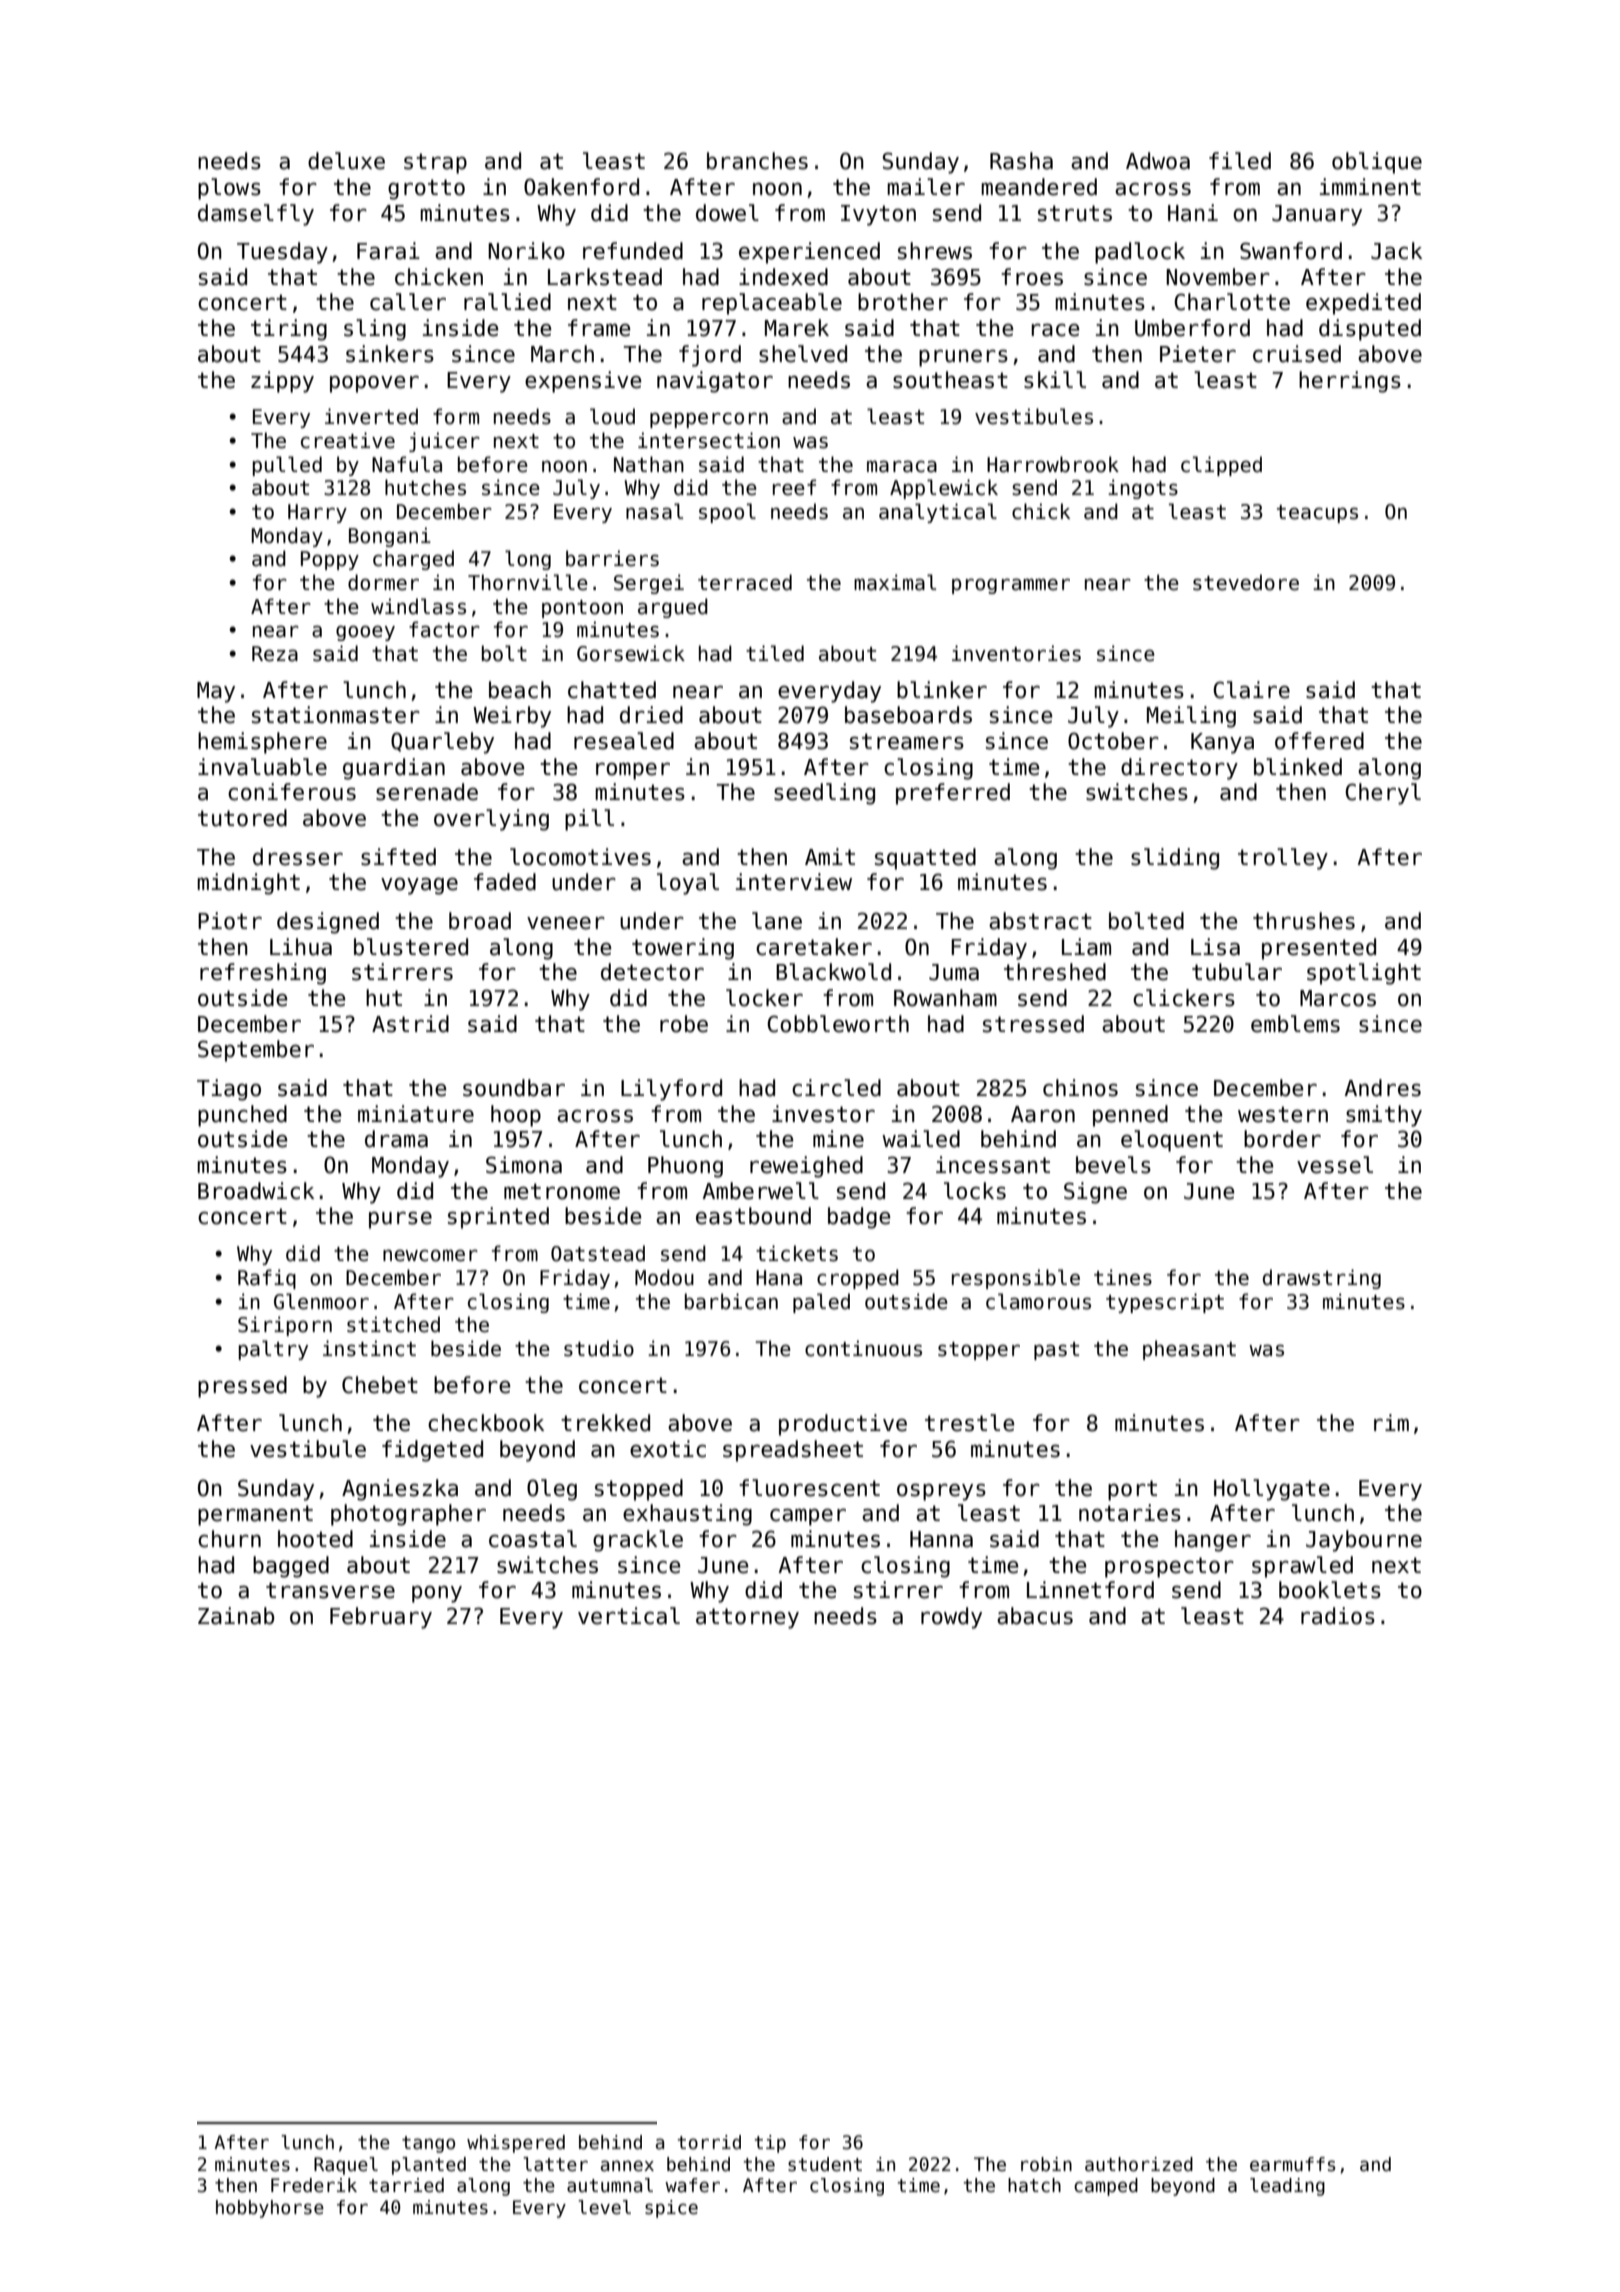 The width and height of the screenshot is (1620, 2292). What do you see at coordinates (921, 1139) in the screenshot?
I see `wailed` at bounding box center [921, 1139].
